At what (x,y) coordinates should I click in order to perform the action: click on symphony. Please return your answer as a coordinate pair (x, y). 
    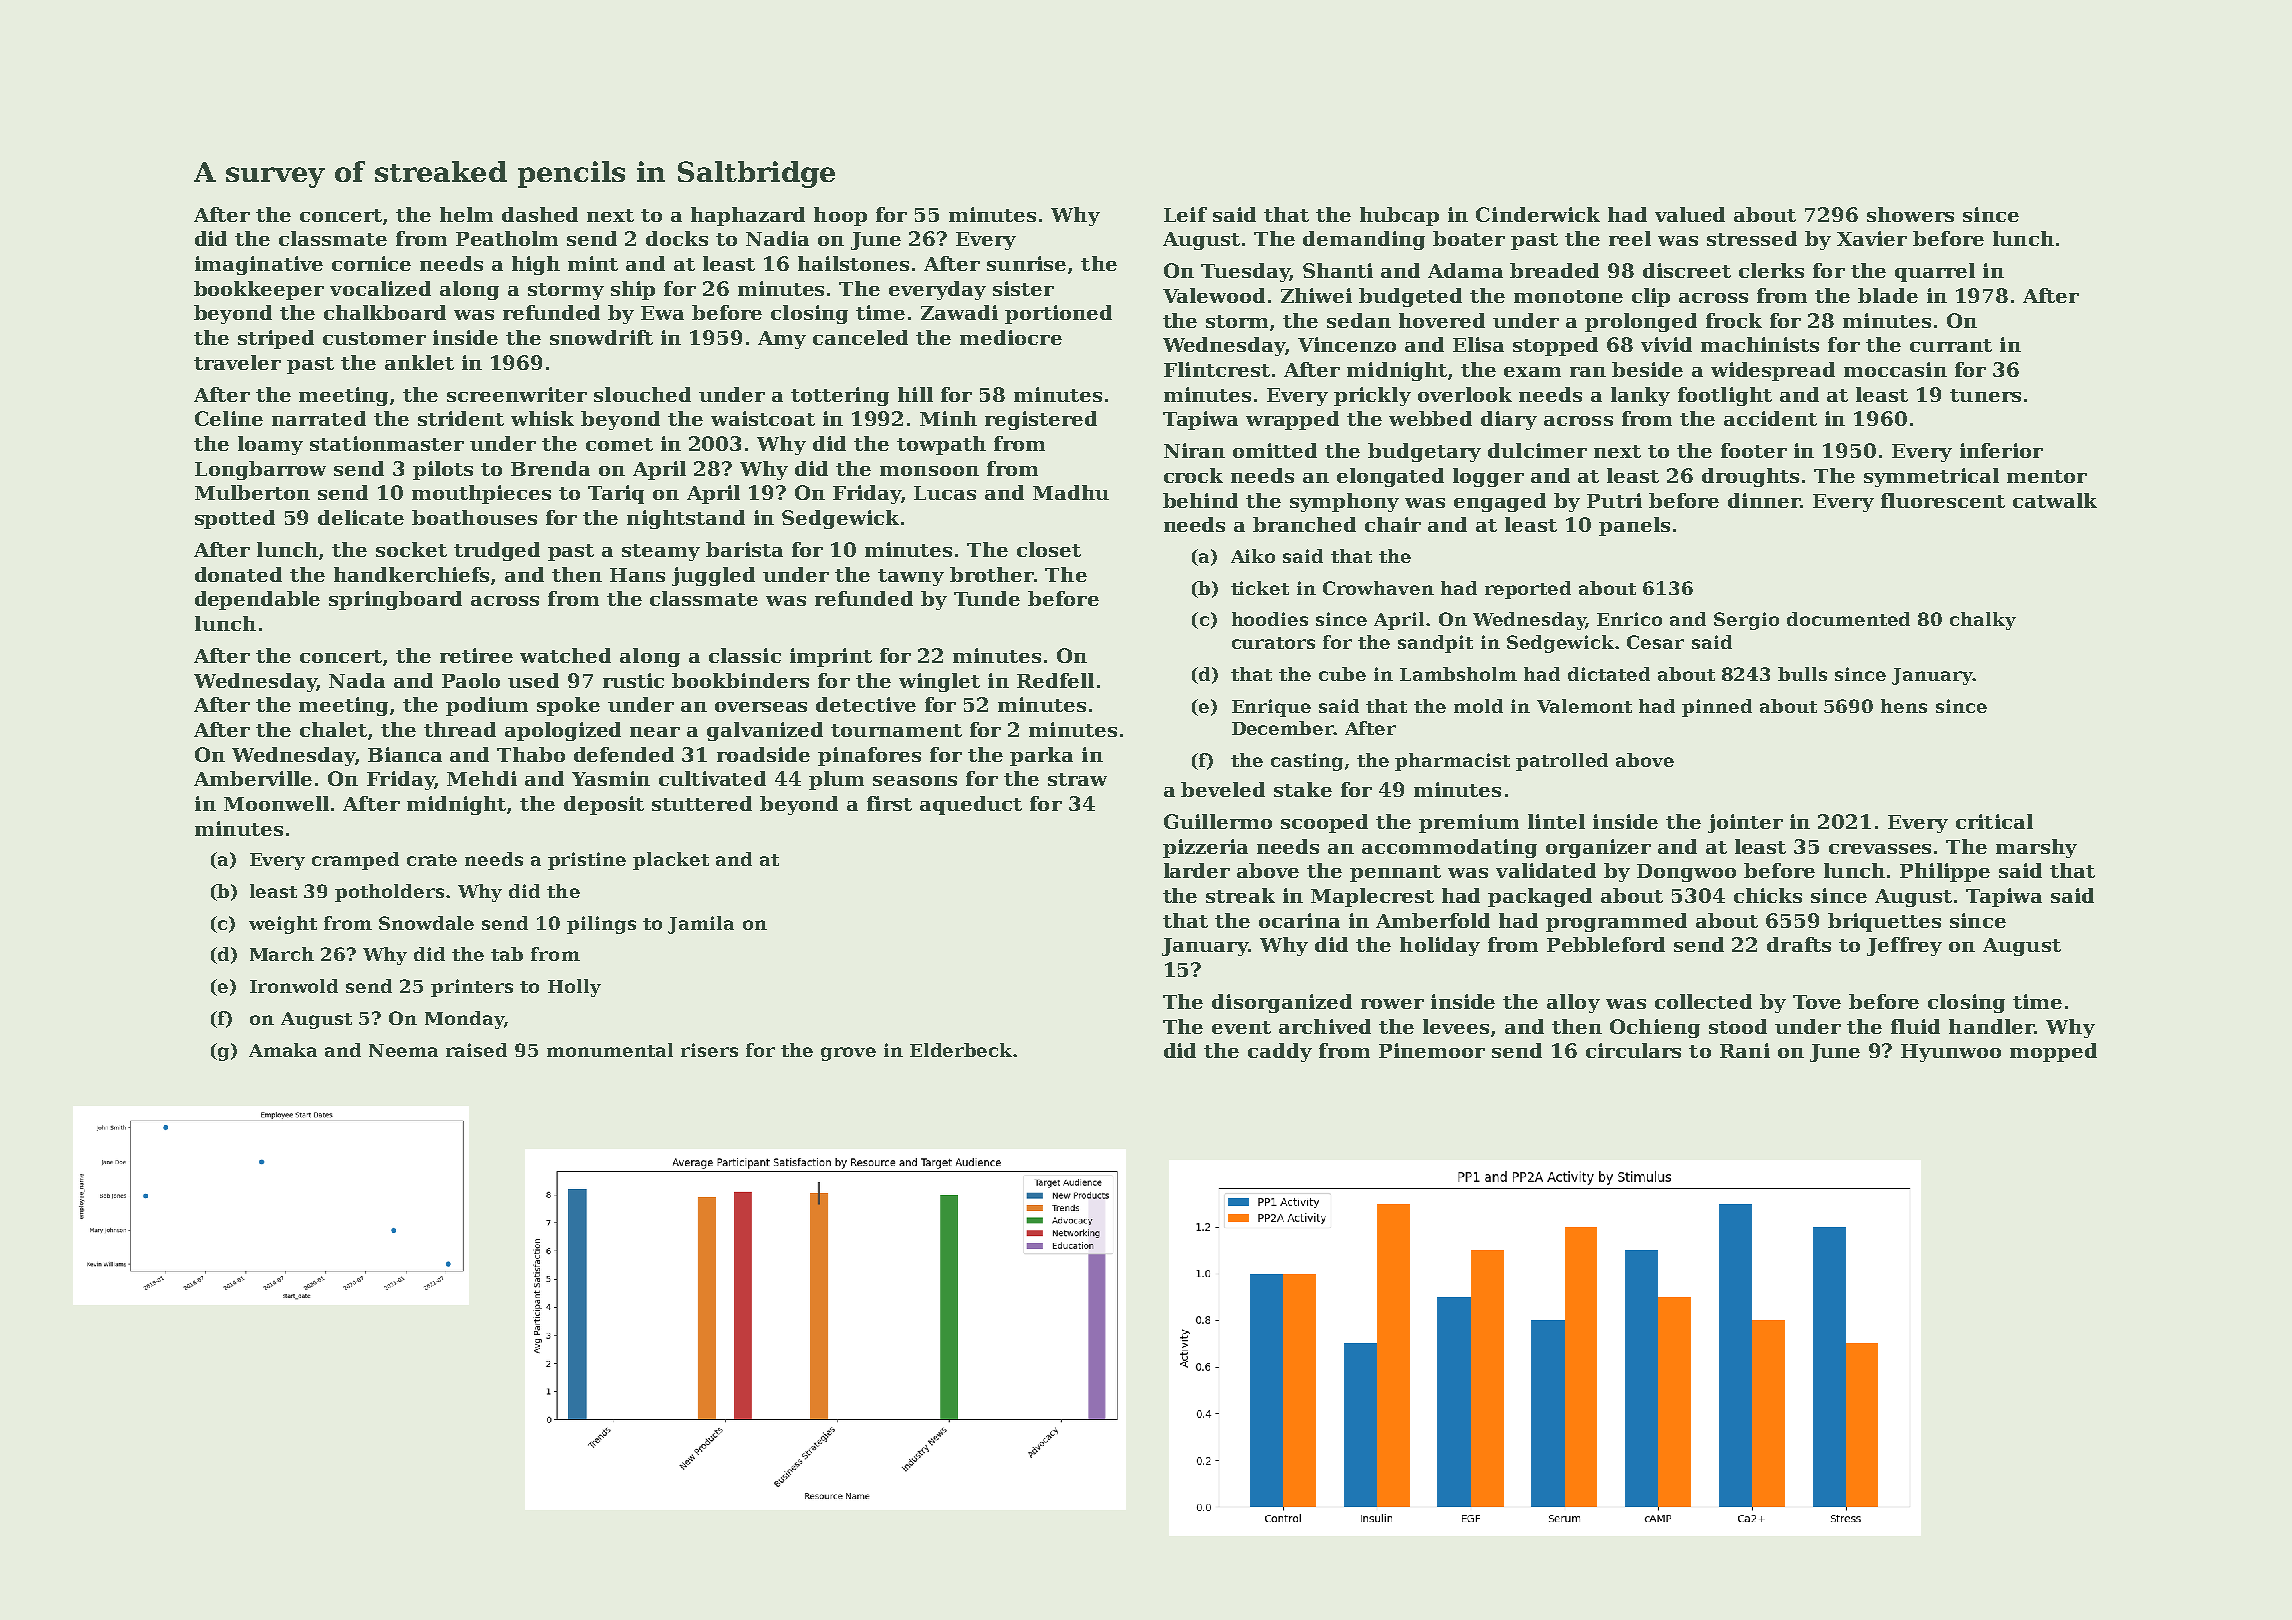
    Looking at the image, I should click on (1344, 502).
